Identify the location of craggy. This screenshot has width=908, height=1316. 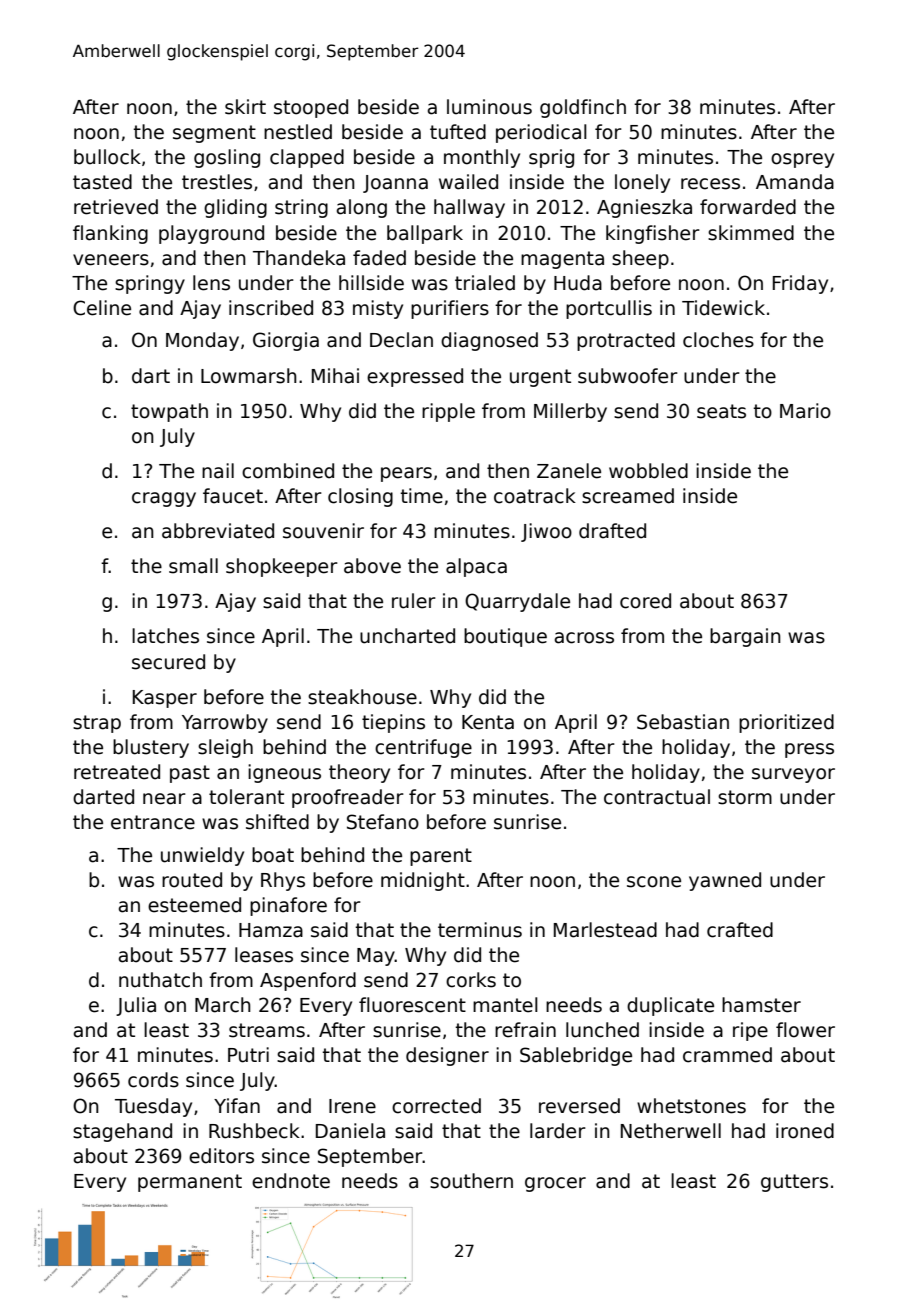
(164, 499).
